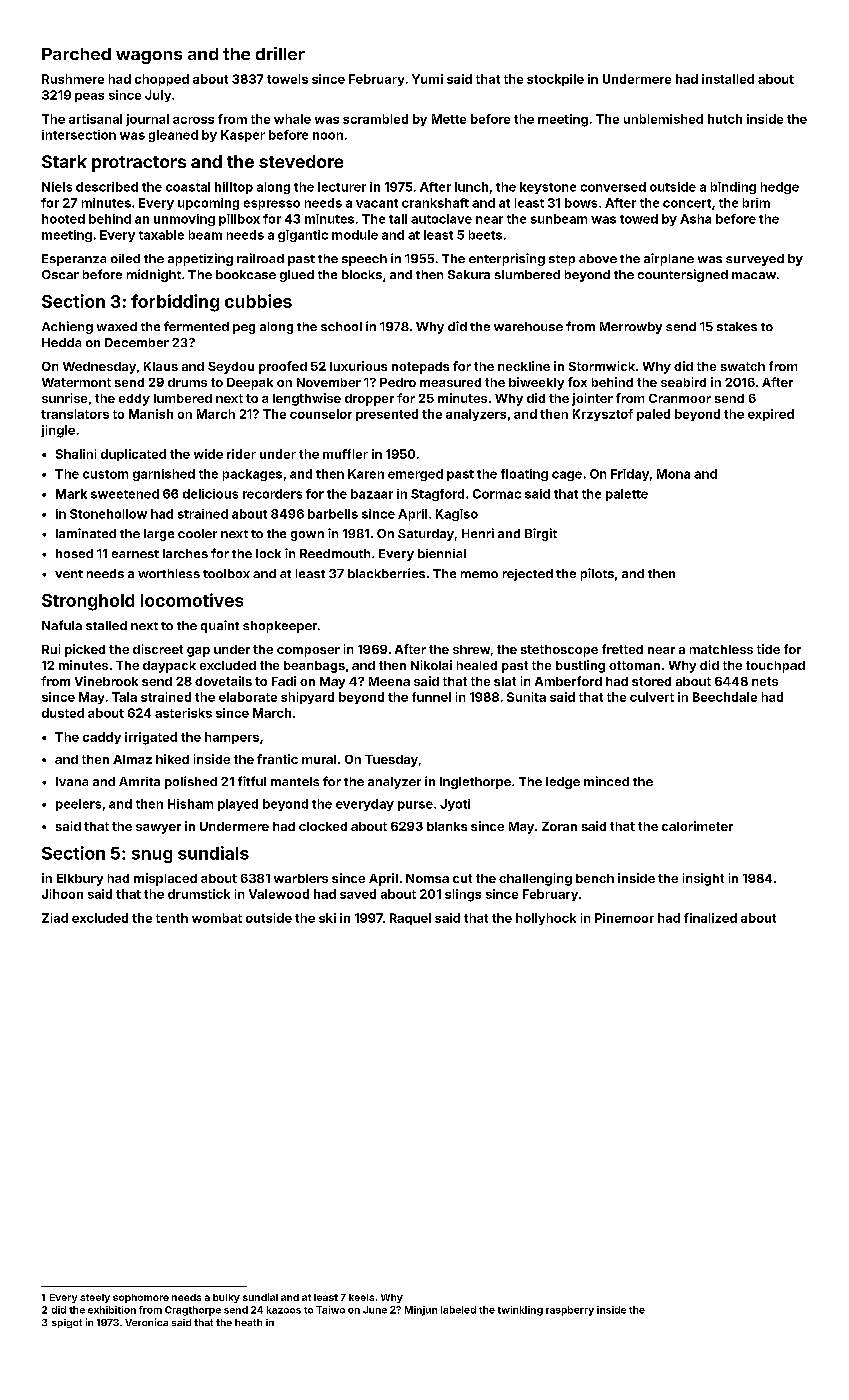  What do you see at coordinates (570, 1311) in the image?
I see `raspberry` at bounding box center [570, 1311].
